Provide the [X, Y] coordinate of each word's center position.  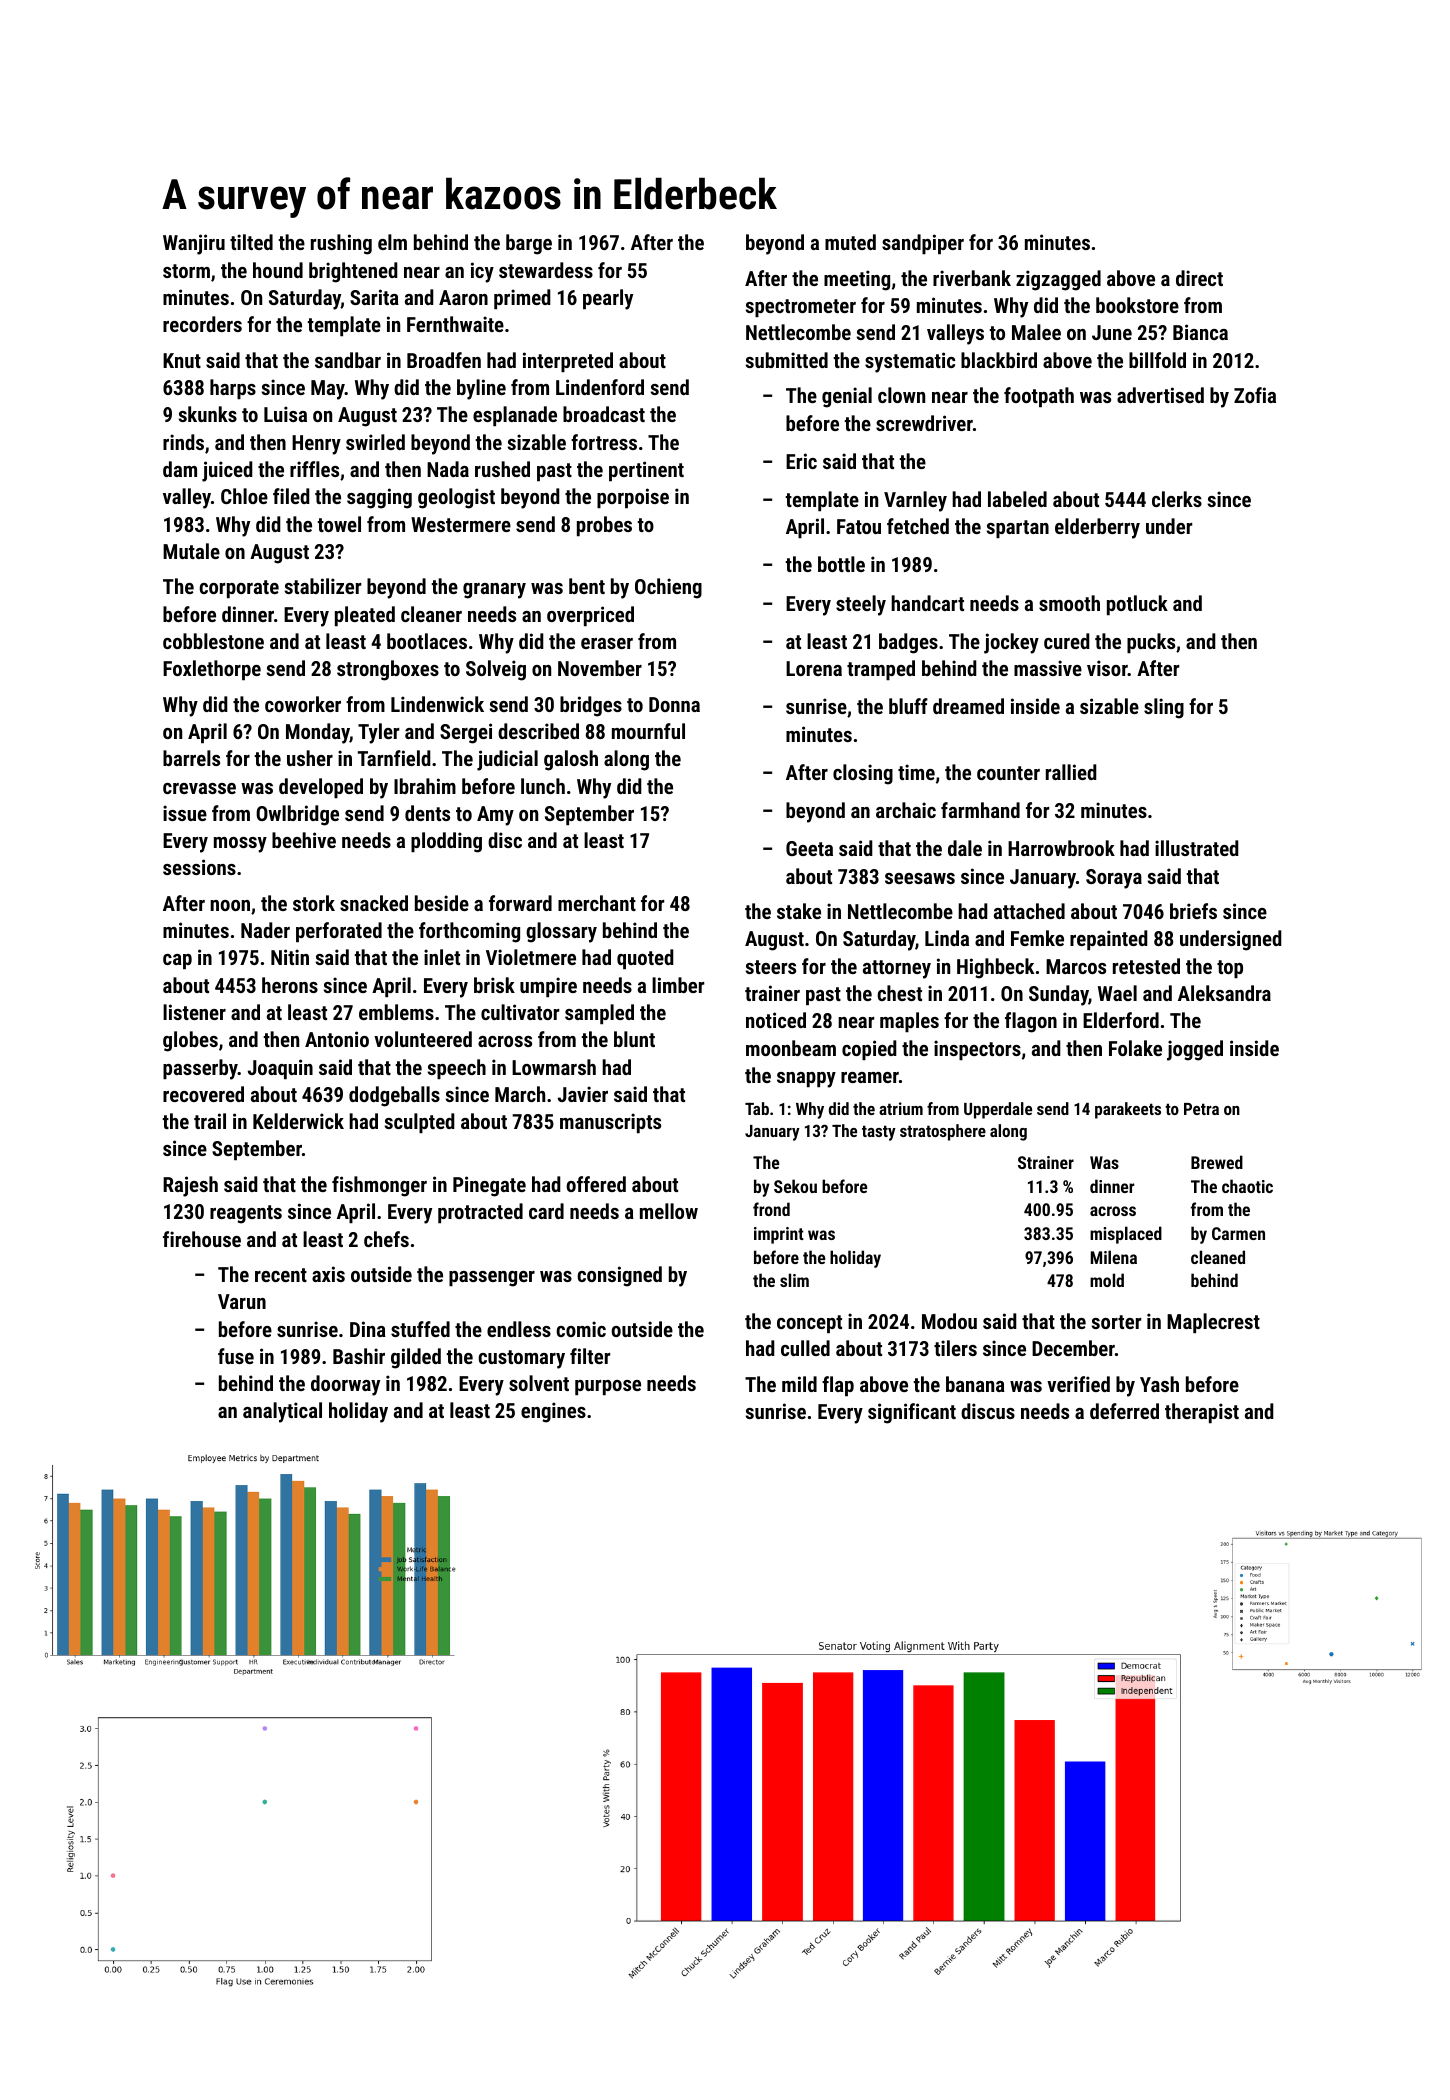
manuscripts [610, 1123]
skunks [208, 414]
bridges [591, 706]
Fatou [859, 526]
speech [457, 1069]
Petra [1201, 1109]
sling [1164, 708]
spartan [1018, 529]
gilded [416, 1358]
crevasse [199, 788]
